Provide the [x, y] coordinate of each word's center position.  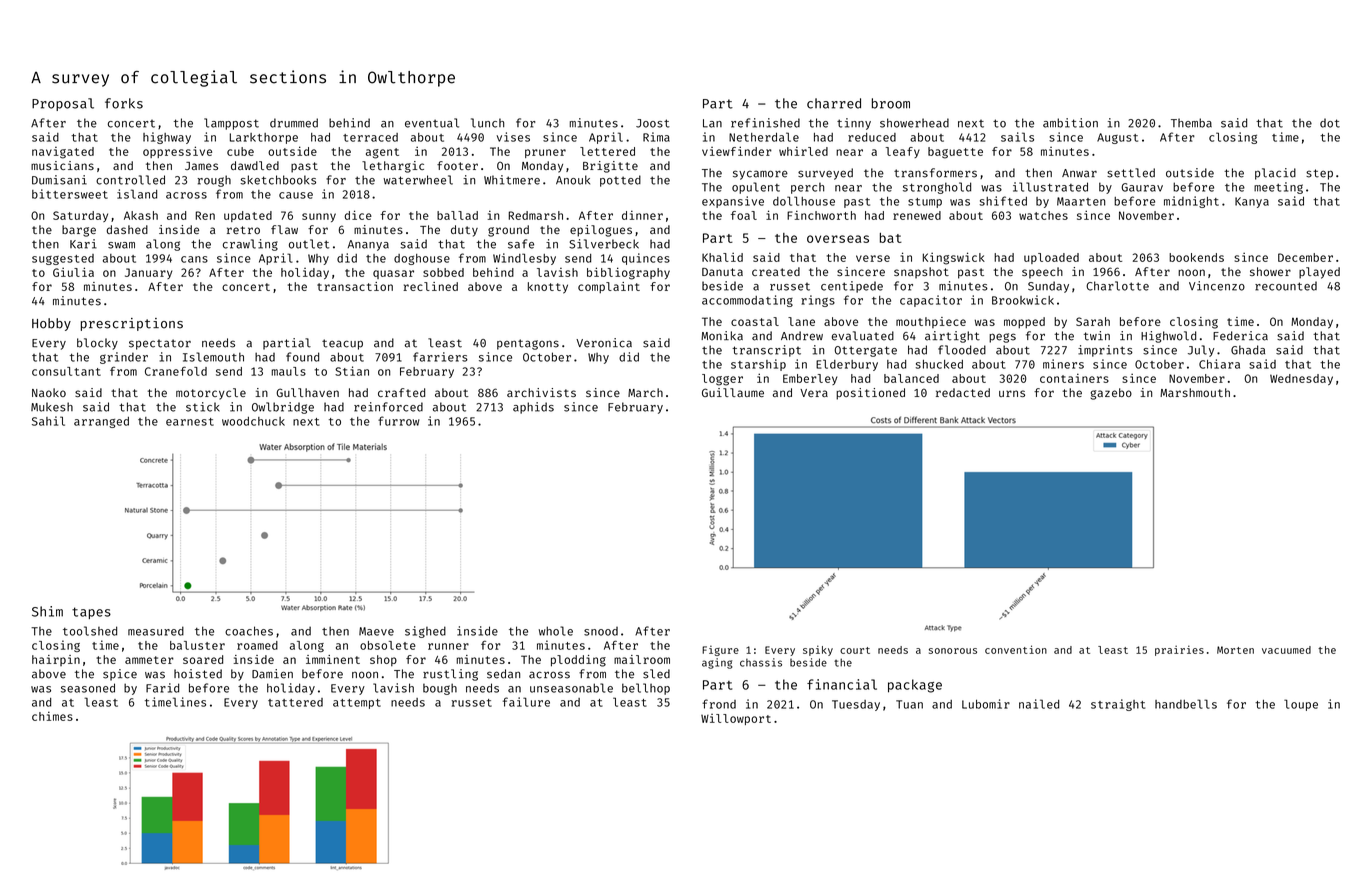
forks [124, 103]
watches [1043, 215]
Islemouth [213, 357]
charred [834, 103]
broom [891, 103]
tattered [295, 702]
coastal [755, 321]
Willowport [736, 719]
